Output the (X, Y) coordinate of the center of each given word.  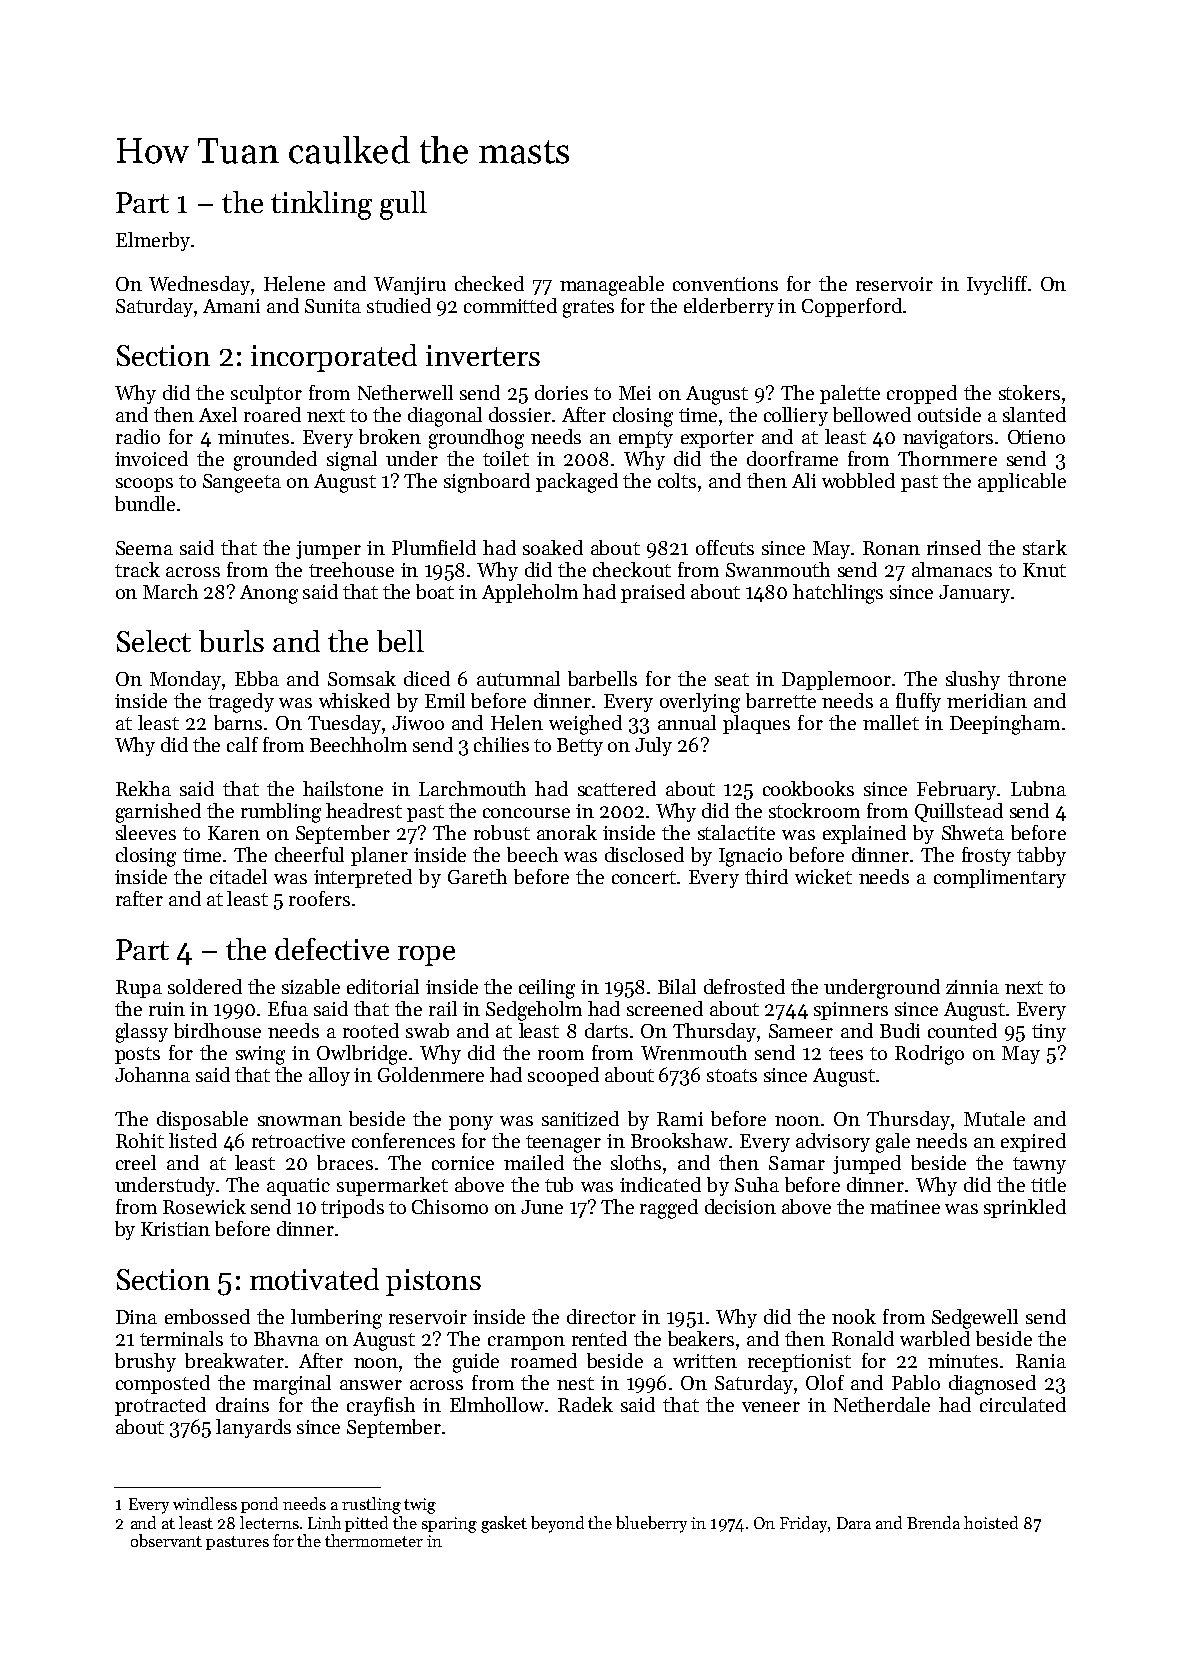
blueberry (651, 1524)
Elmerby (153, 241)
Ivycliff (997, 285)
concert (644, 877)
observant (166, 1540)
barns (238, 722)
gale (893, 1143)
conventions (725, 284)
